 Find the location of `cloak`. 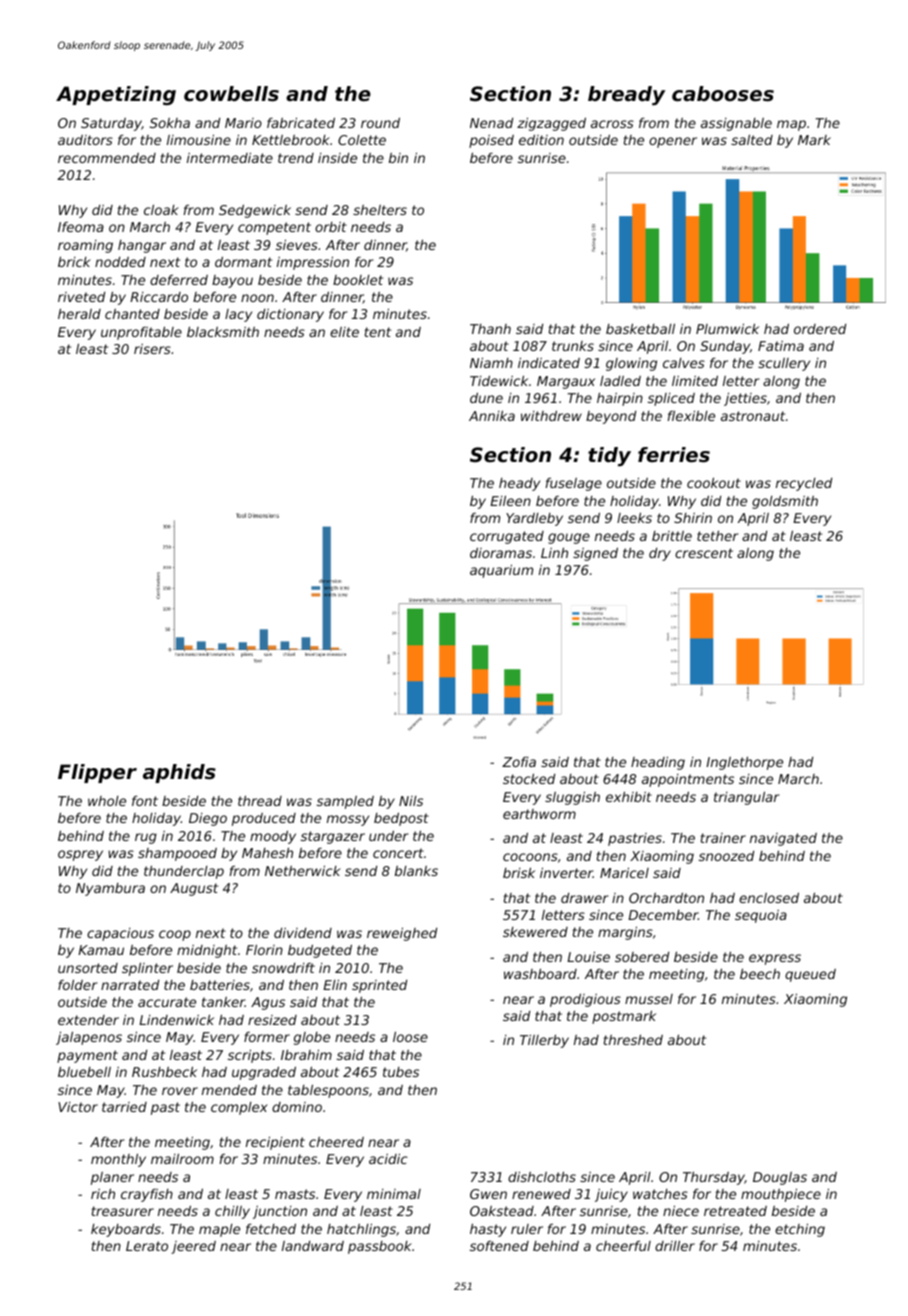

cloak is located at coordinates (161, 209).
